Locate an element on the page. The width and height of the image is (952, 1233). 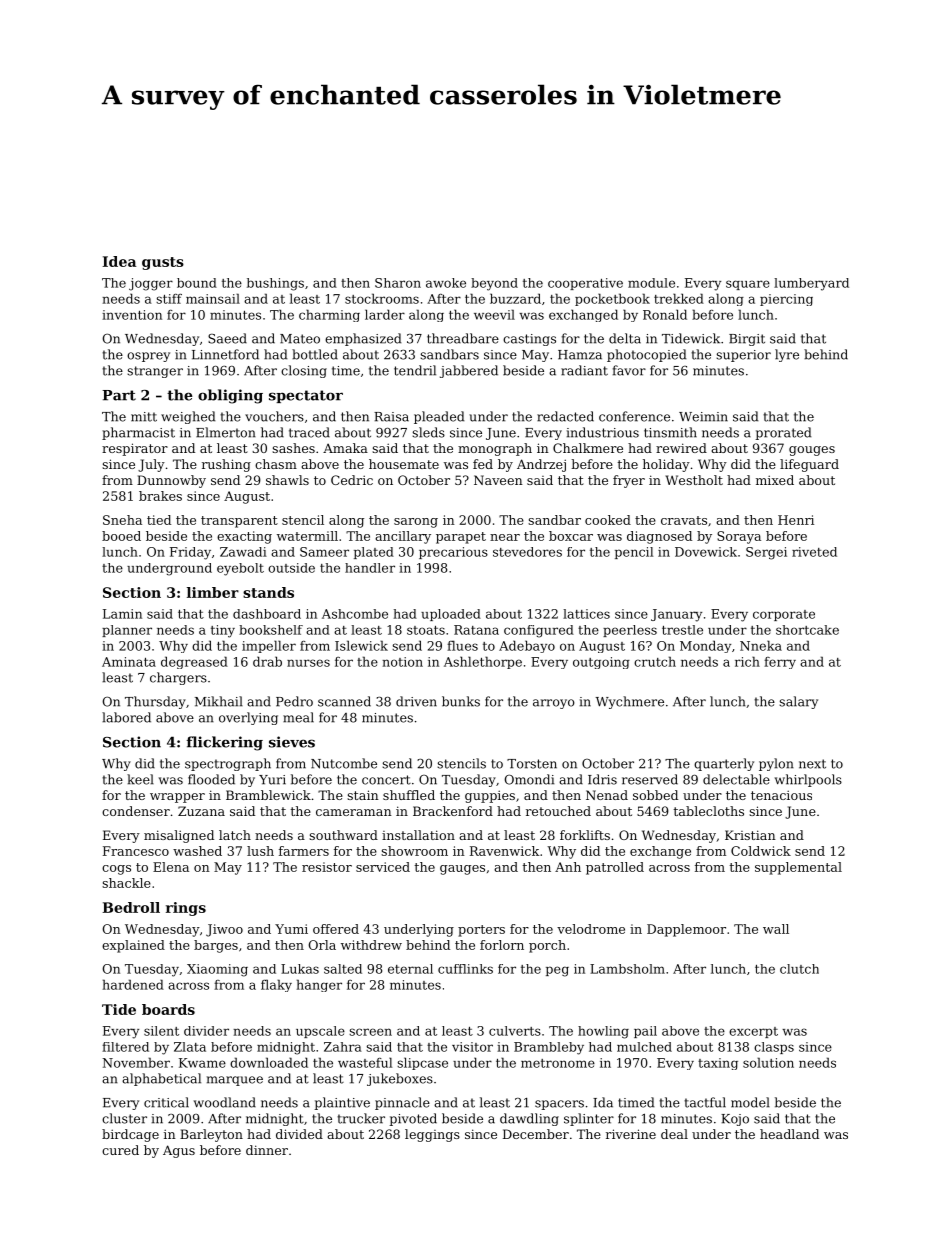
square is located at coordinates (748, 285).
